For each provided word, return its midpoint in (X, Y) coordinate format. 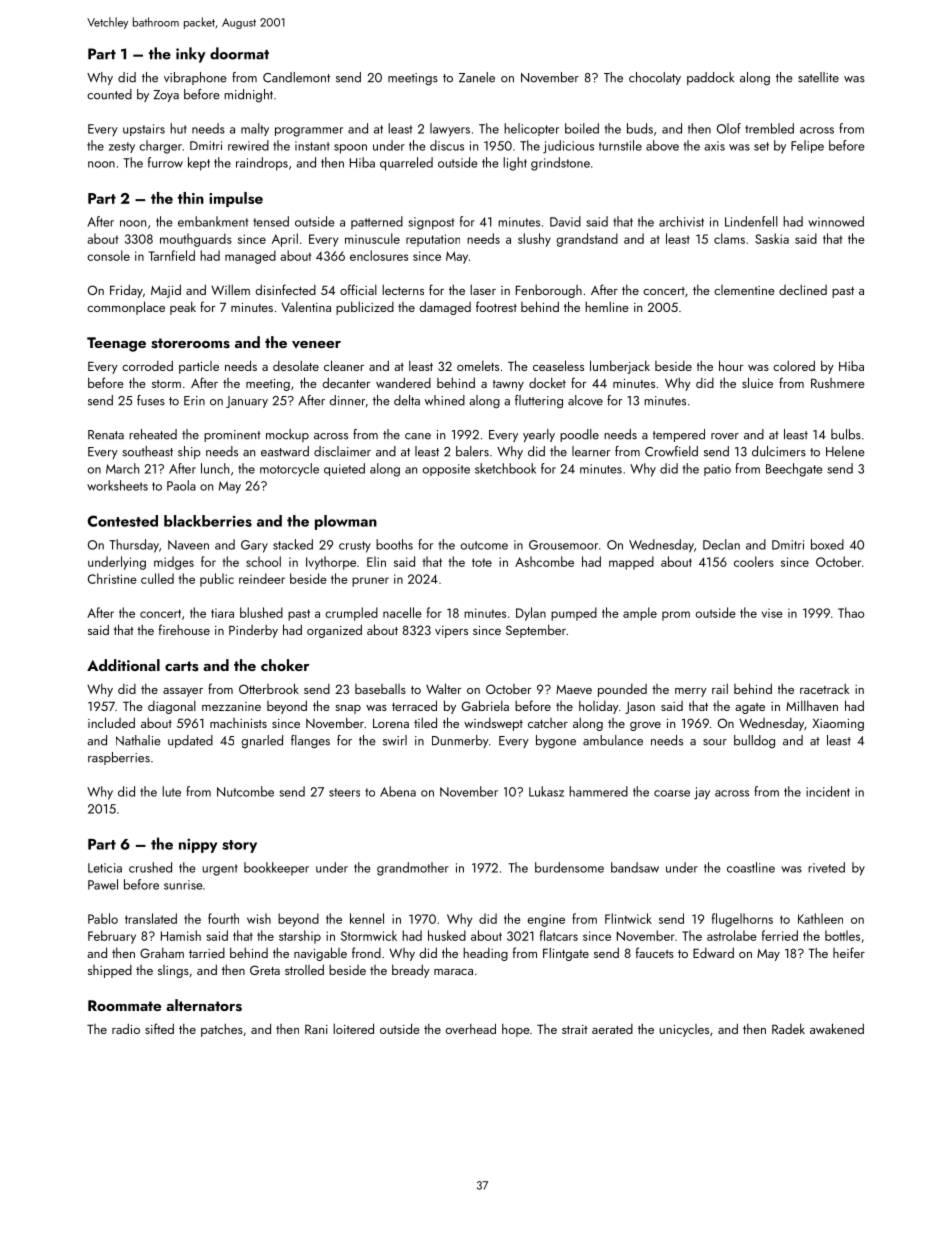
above (662, 145)
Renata (106, 435)
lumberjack (620, 367)
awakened (837, 1028)
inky (191, 55)
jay (702, 793)
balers (472, 451)
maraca (453, 972)
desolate (296, 365)
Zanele (477, 77)
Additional (123, 665)
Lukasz (546, 791)
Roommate (124, 1005)
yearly (539, 435)
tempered (679, 435)
